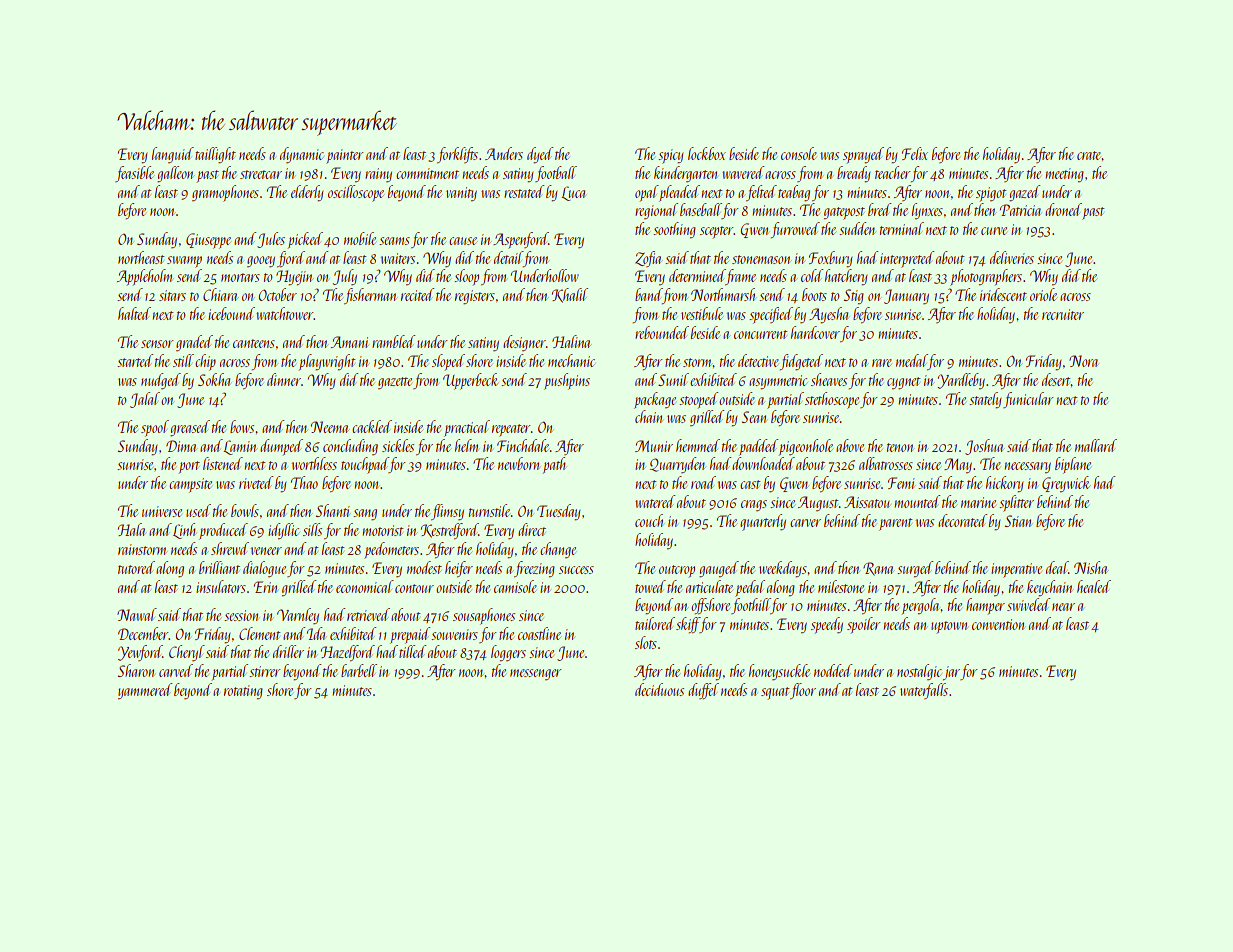 The height and width of the image is (952, 1233). What do you see at coordinates (659, 689) in the image?
I see `deciduous` at bounding box center [659, 689].
